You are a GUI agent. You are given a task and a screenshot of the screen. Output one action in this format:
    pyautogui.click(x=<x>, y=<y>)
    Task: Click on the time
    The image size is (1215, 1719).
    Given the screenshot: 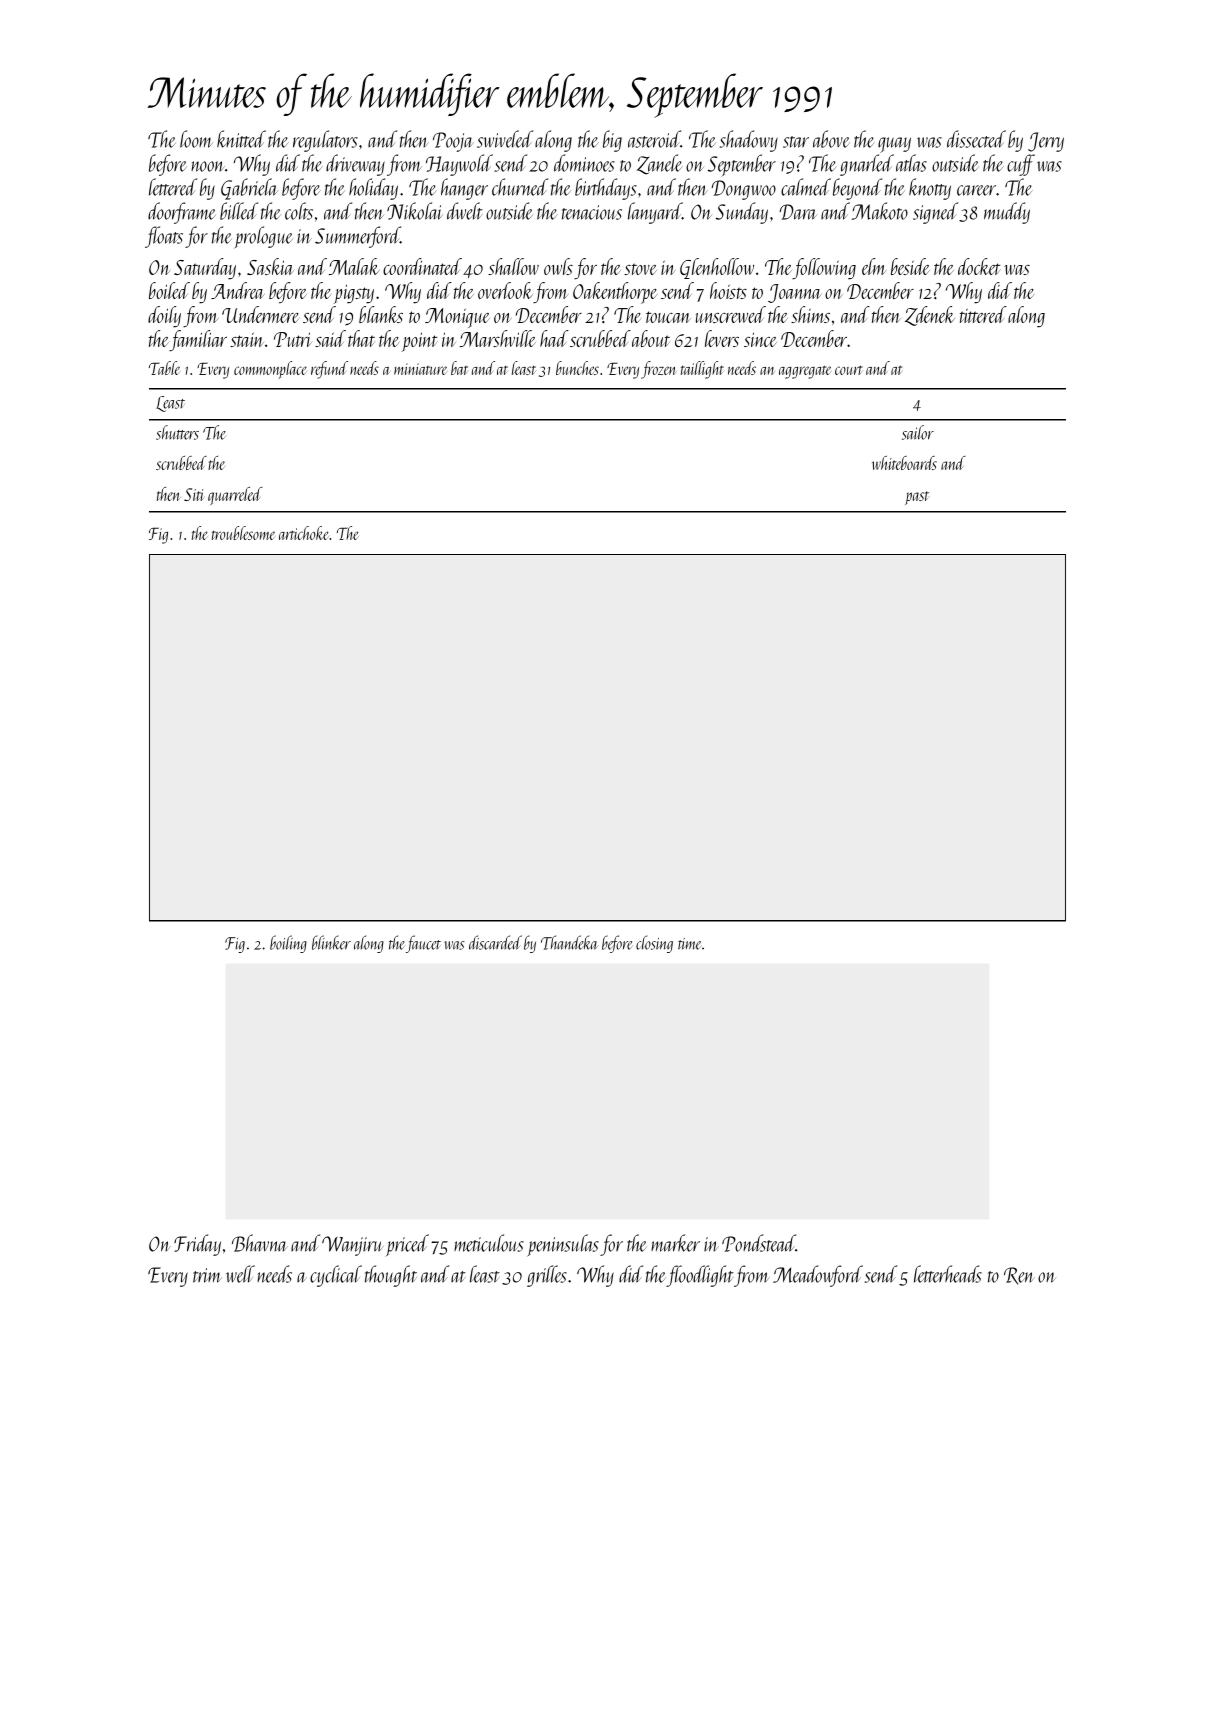 What is the action you would take?
    pyautogui.click(x=690, y=944)
